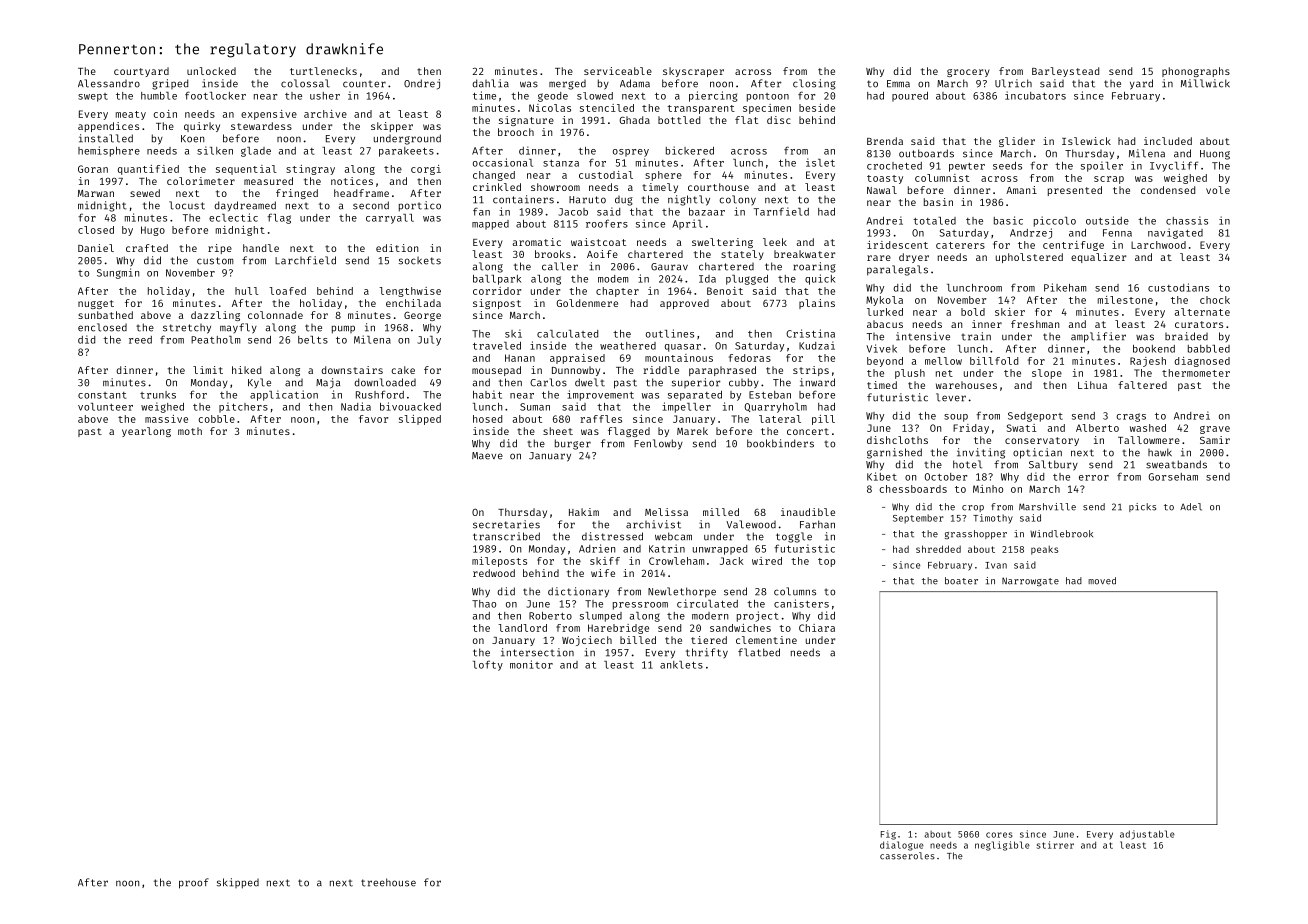 This document has height=924, width=1308. I want to click on custodial, so click(606, 175).
